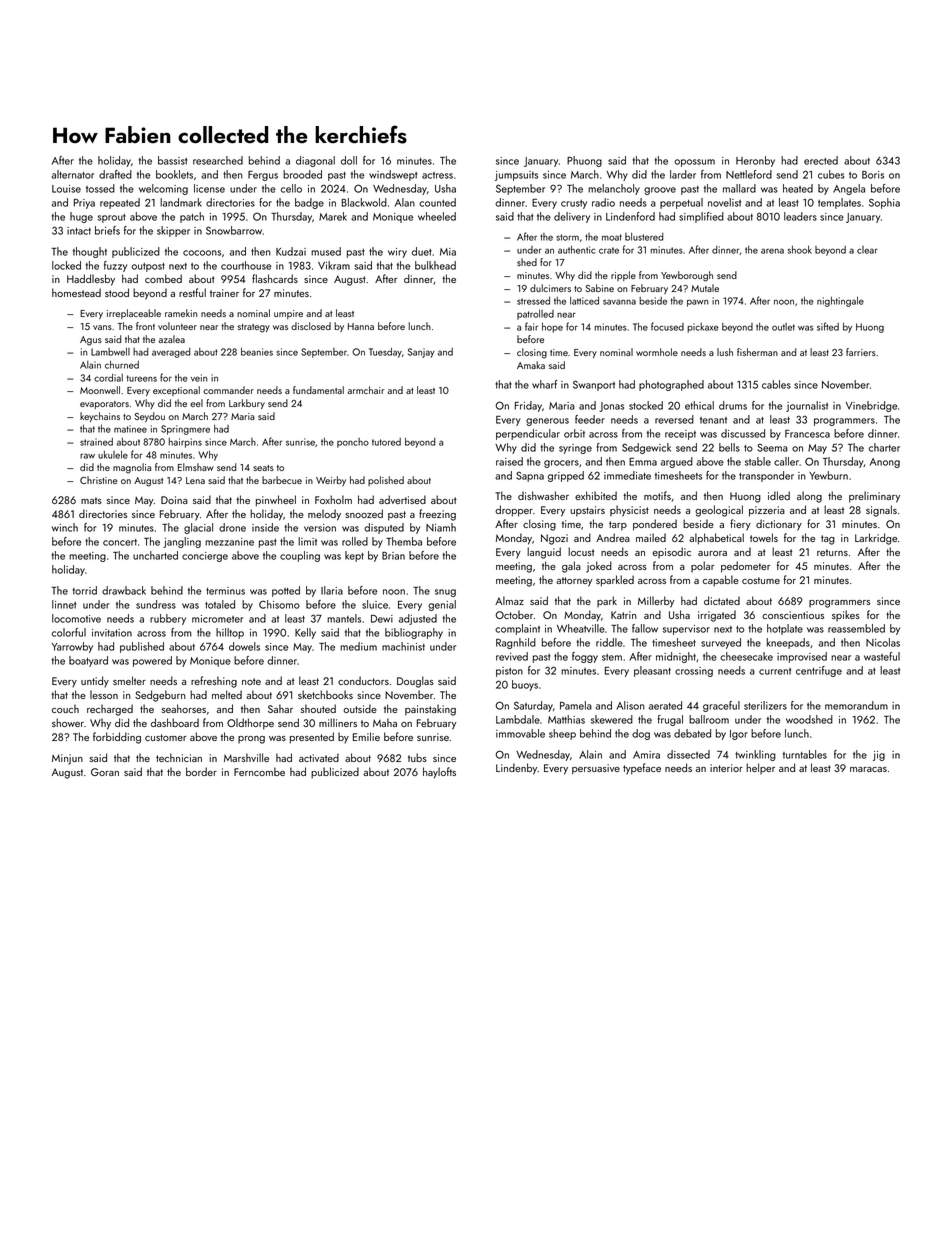  I want to click on uncharted, so click(155, 555).
